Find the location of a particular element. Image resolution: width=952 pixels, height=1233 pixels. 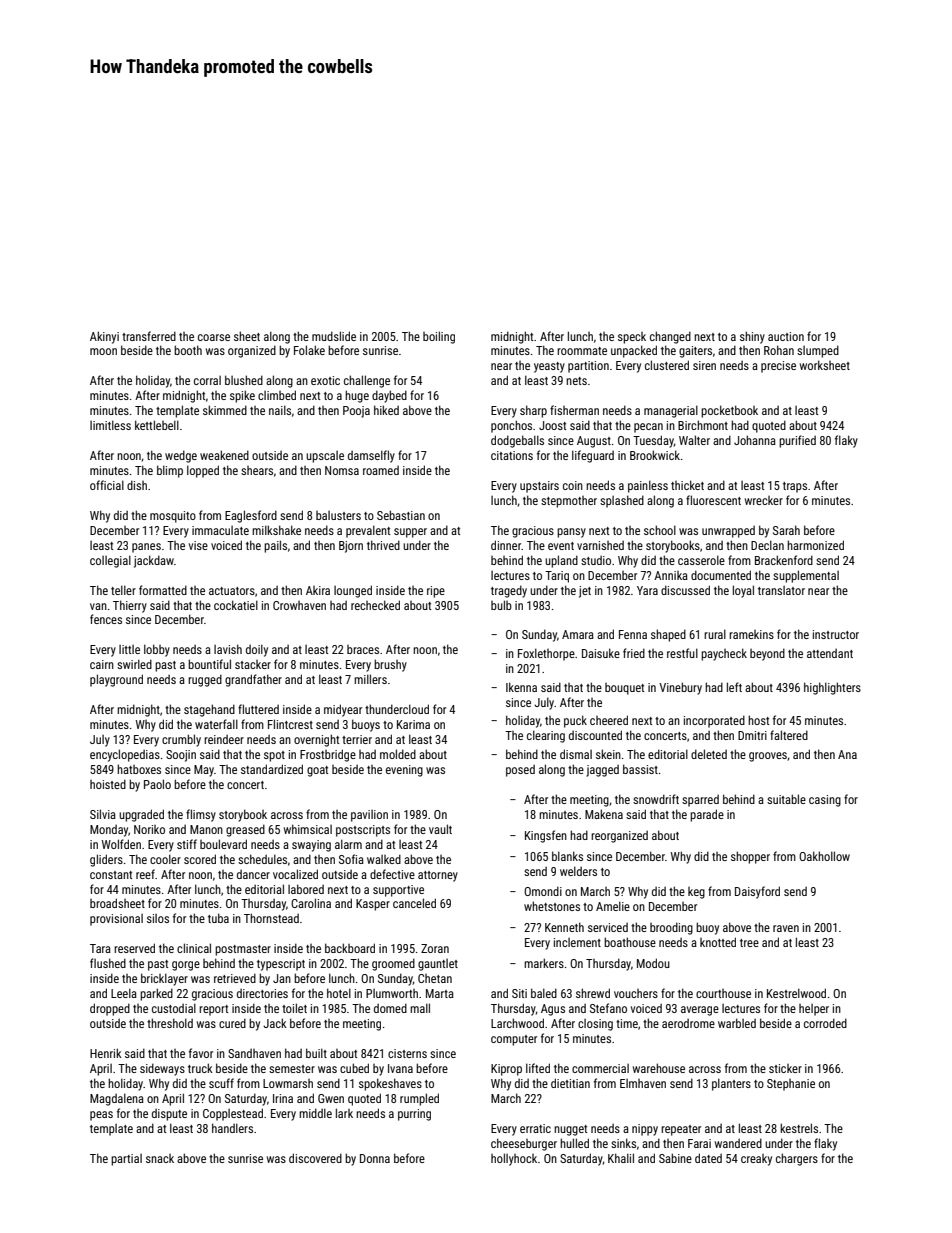

left is located at coordinates (734, 687).
